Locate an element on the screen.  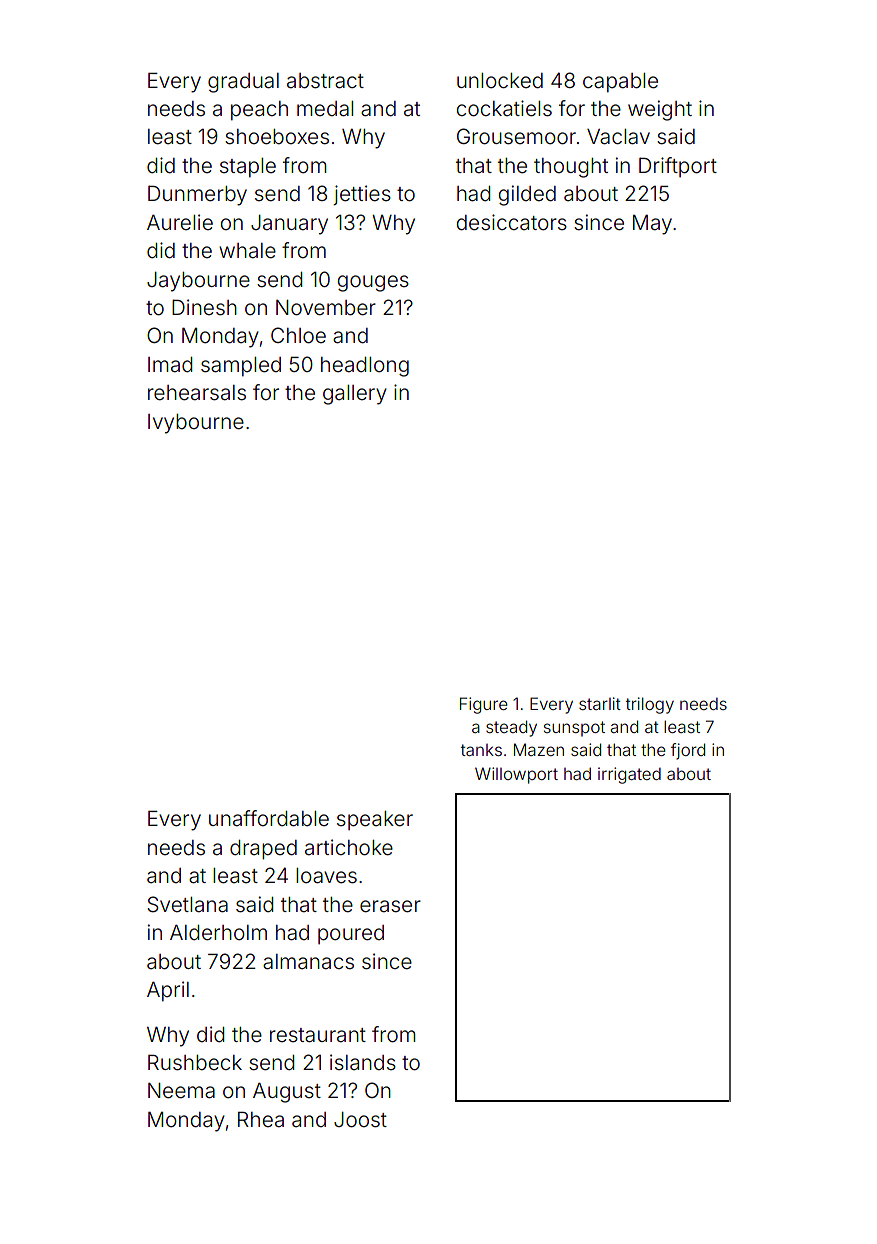
Neema is located at coordinates (181, 1091).
